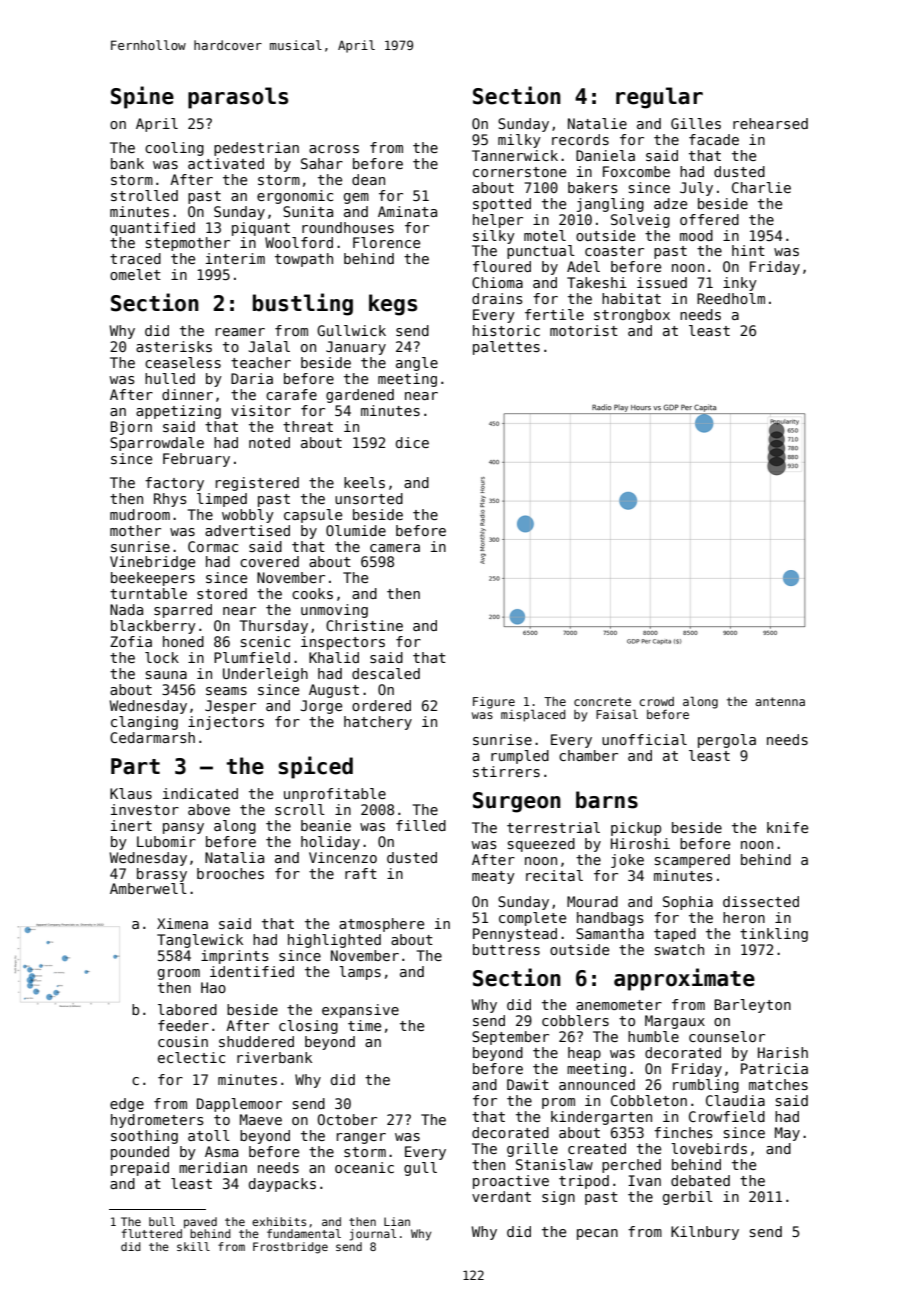  What do you see at coordinates (780, 701) in the screenshot?
I see `antenna` at bounding box center [780, 701].
